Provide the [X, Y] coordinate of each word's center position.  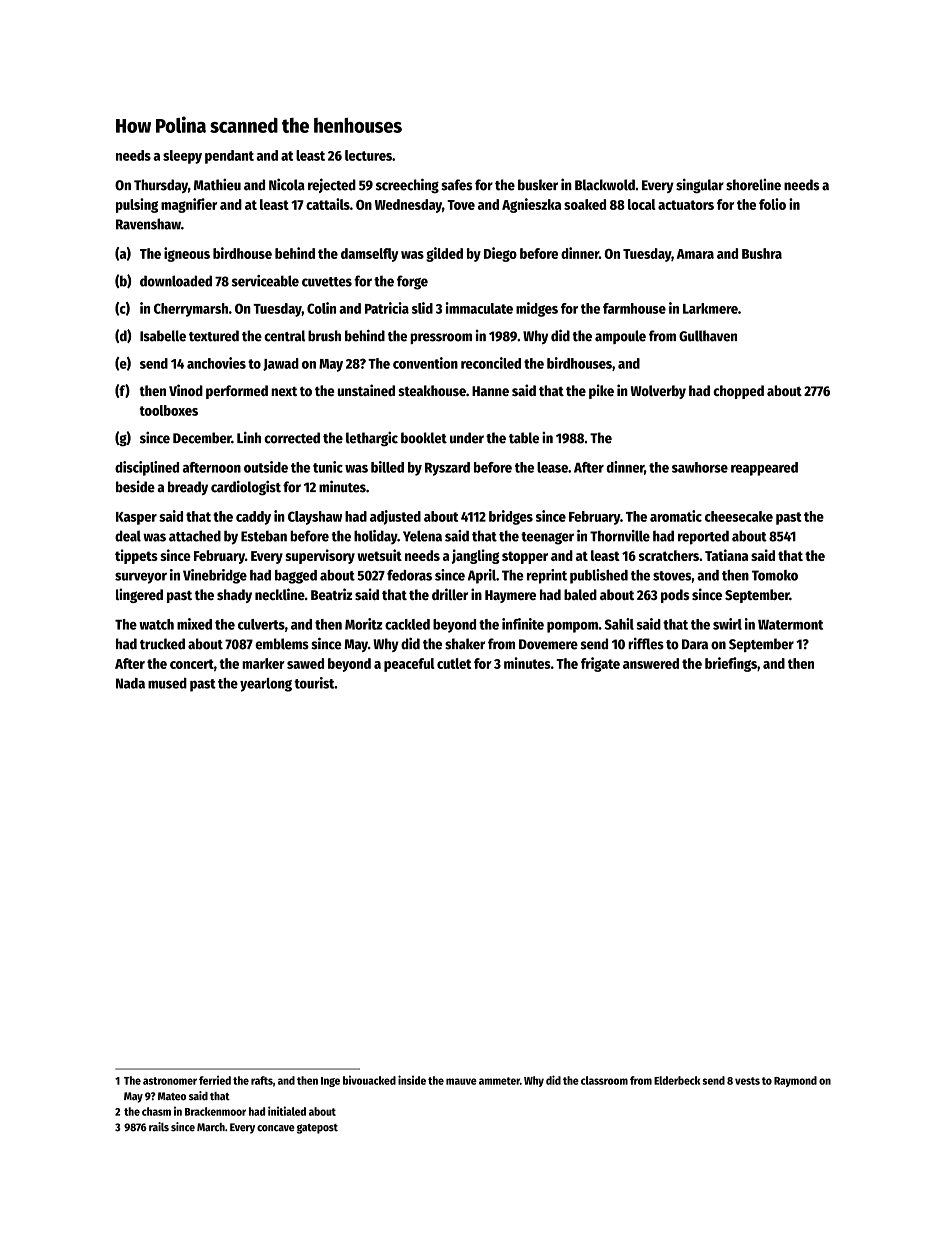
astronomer [170, 1081]
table [524, 438]
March [211, 1127]
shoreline [753, 185]
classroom [604, 1080]
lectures [368, 155]
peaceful [409, 665]
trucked [162, 644]
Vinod [186, 390]
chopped [738, 392]
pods [675, 596]
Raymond [795, 1081]
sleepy [182, 157]
